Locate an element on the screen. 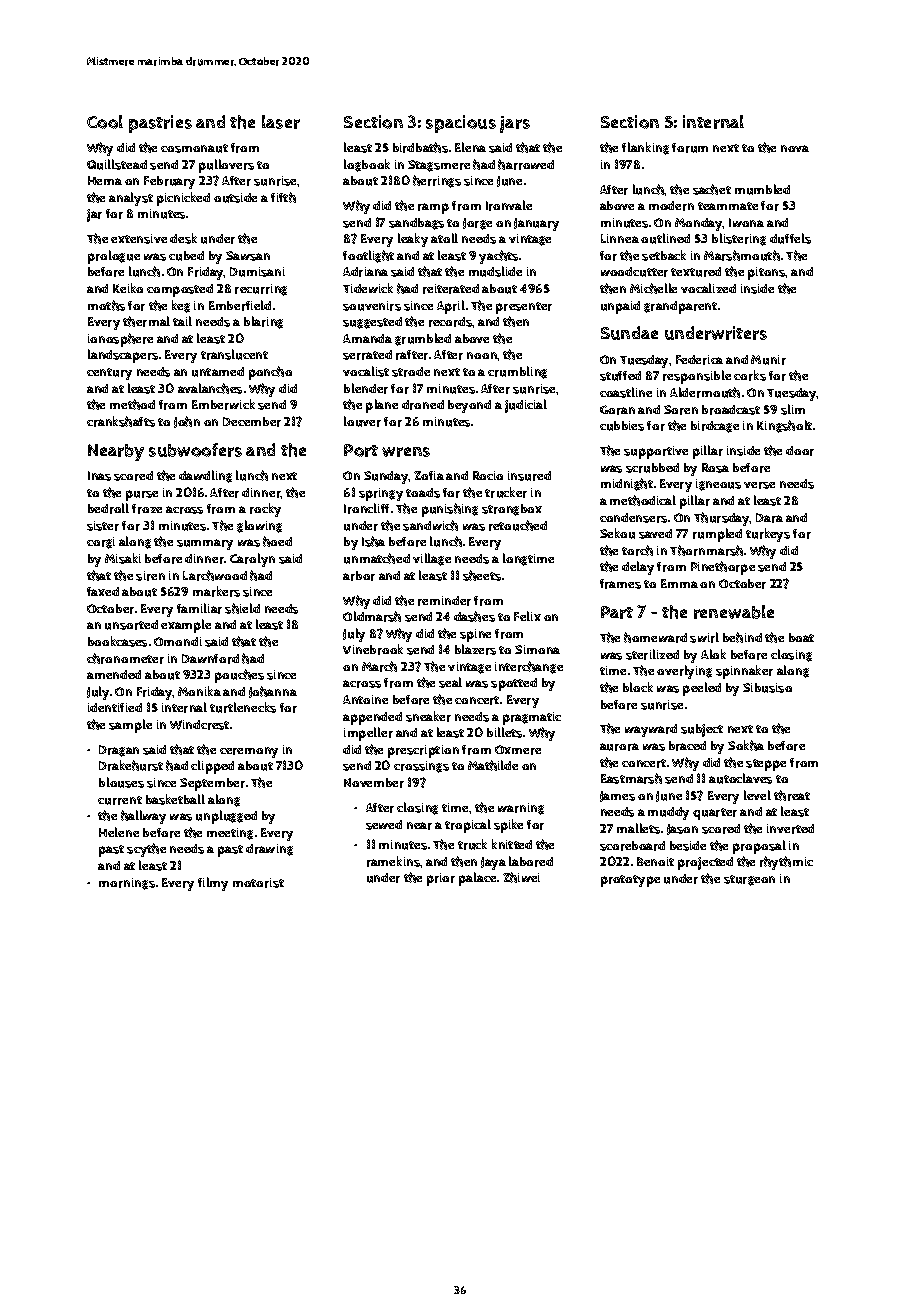 This screenshot has width=908, height=1316. arbor is located at coordinates (359, 576).
